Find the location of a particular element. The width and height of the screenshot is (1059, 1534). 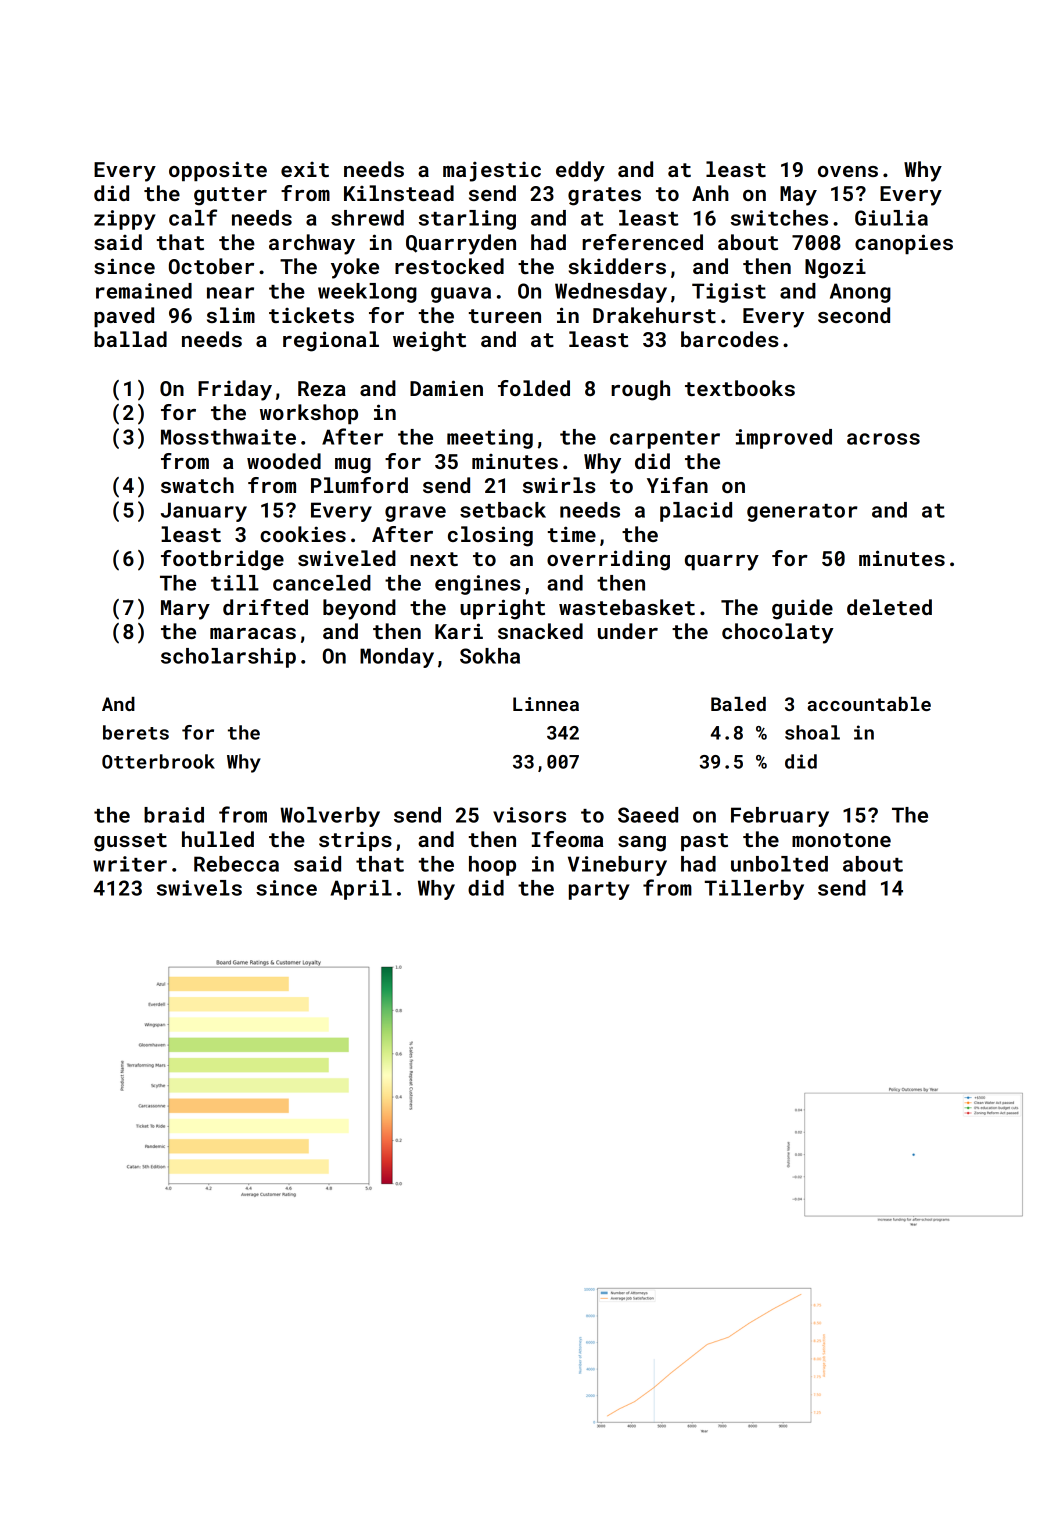

grates is located at coordinates (604, 196).
